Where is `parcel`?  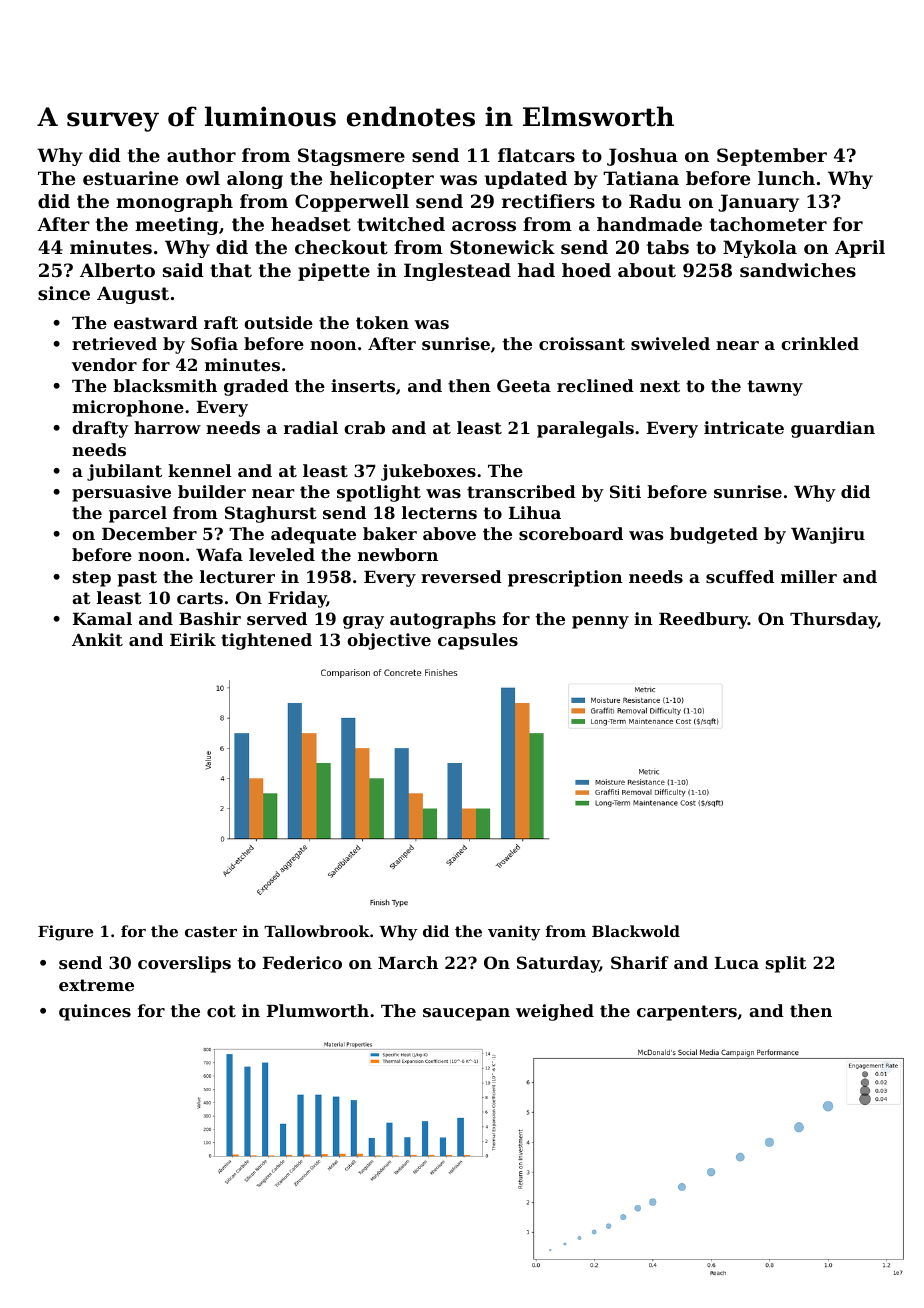
parcel is located at coordinates (138, 514).
